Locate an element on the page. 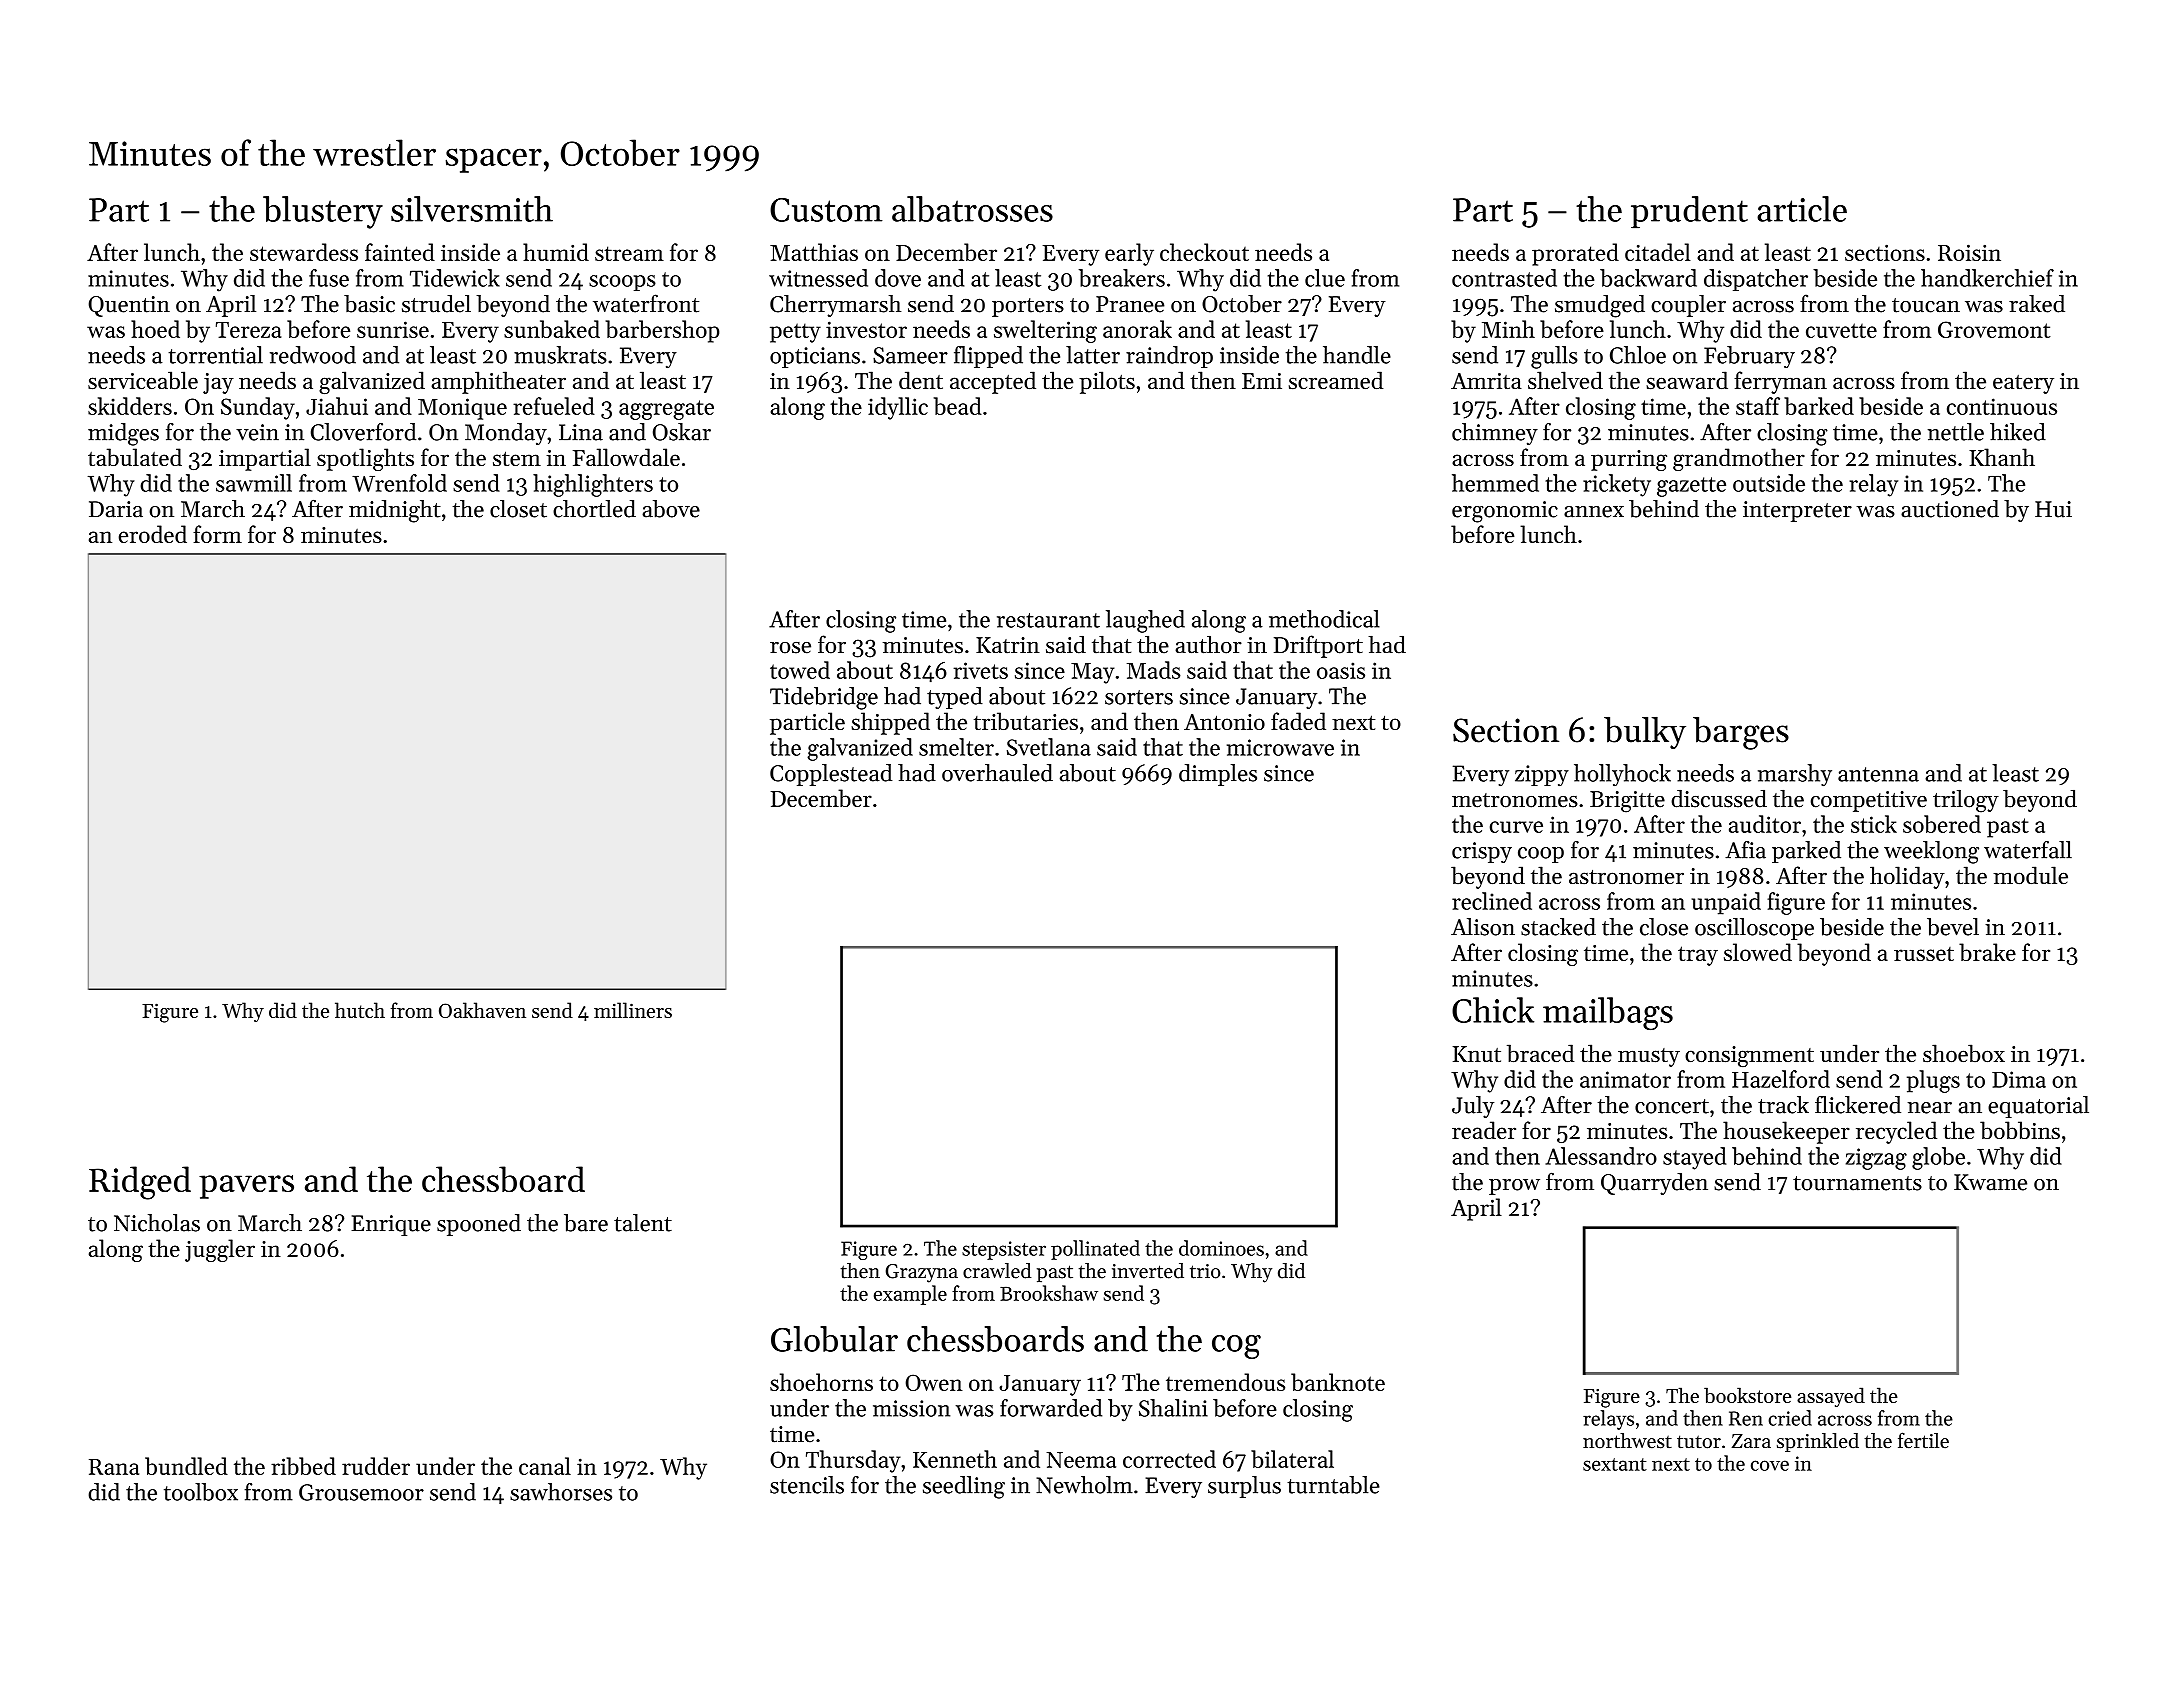 The height and width of the document is (1683, 2178). milliners is located at coordinates (633, 1010).
